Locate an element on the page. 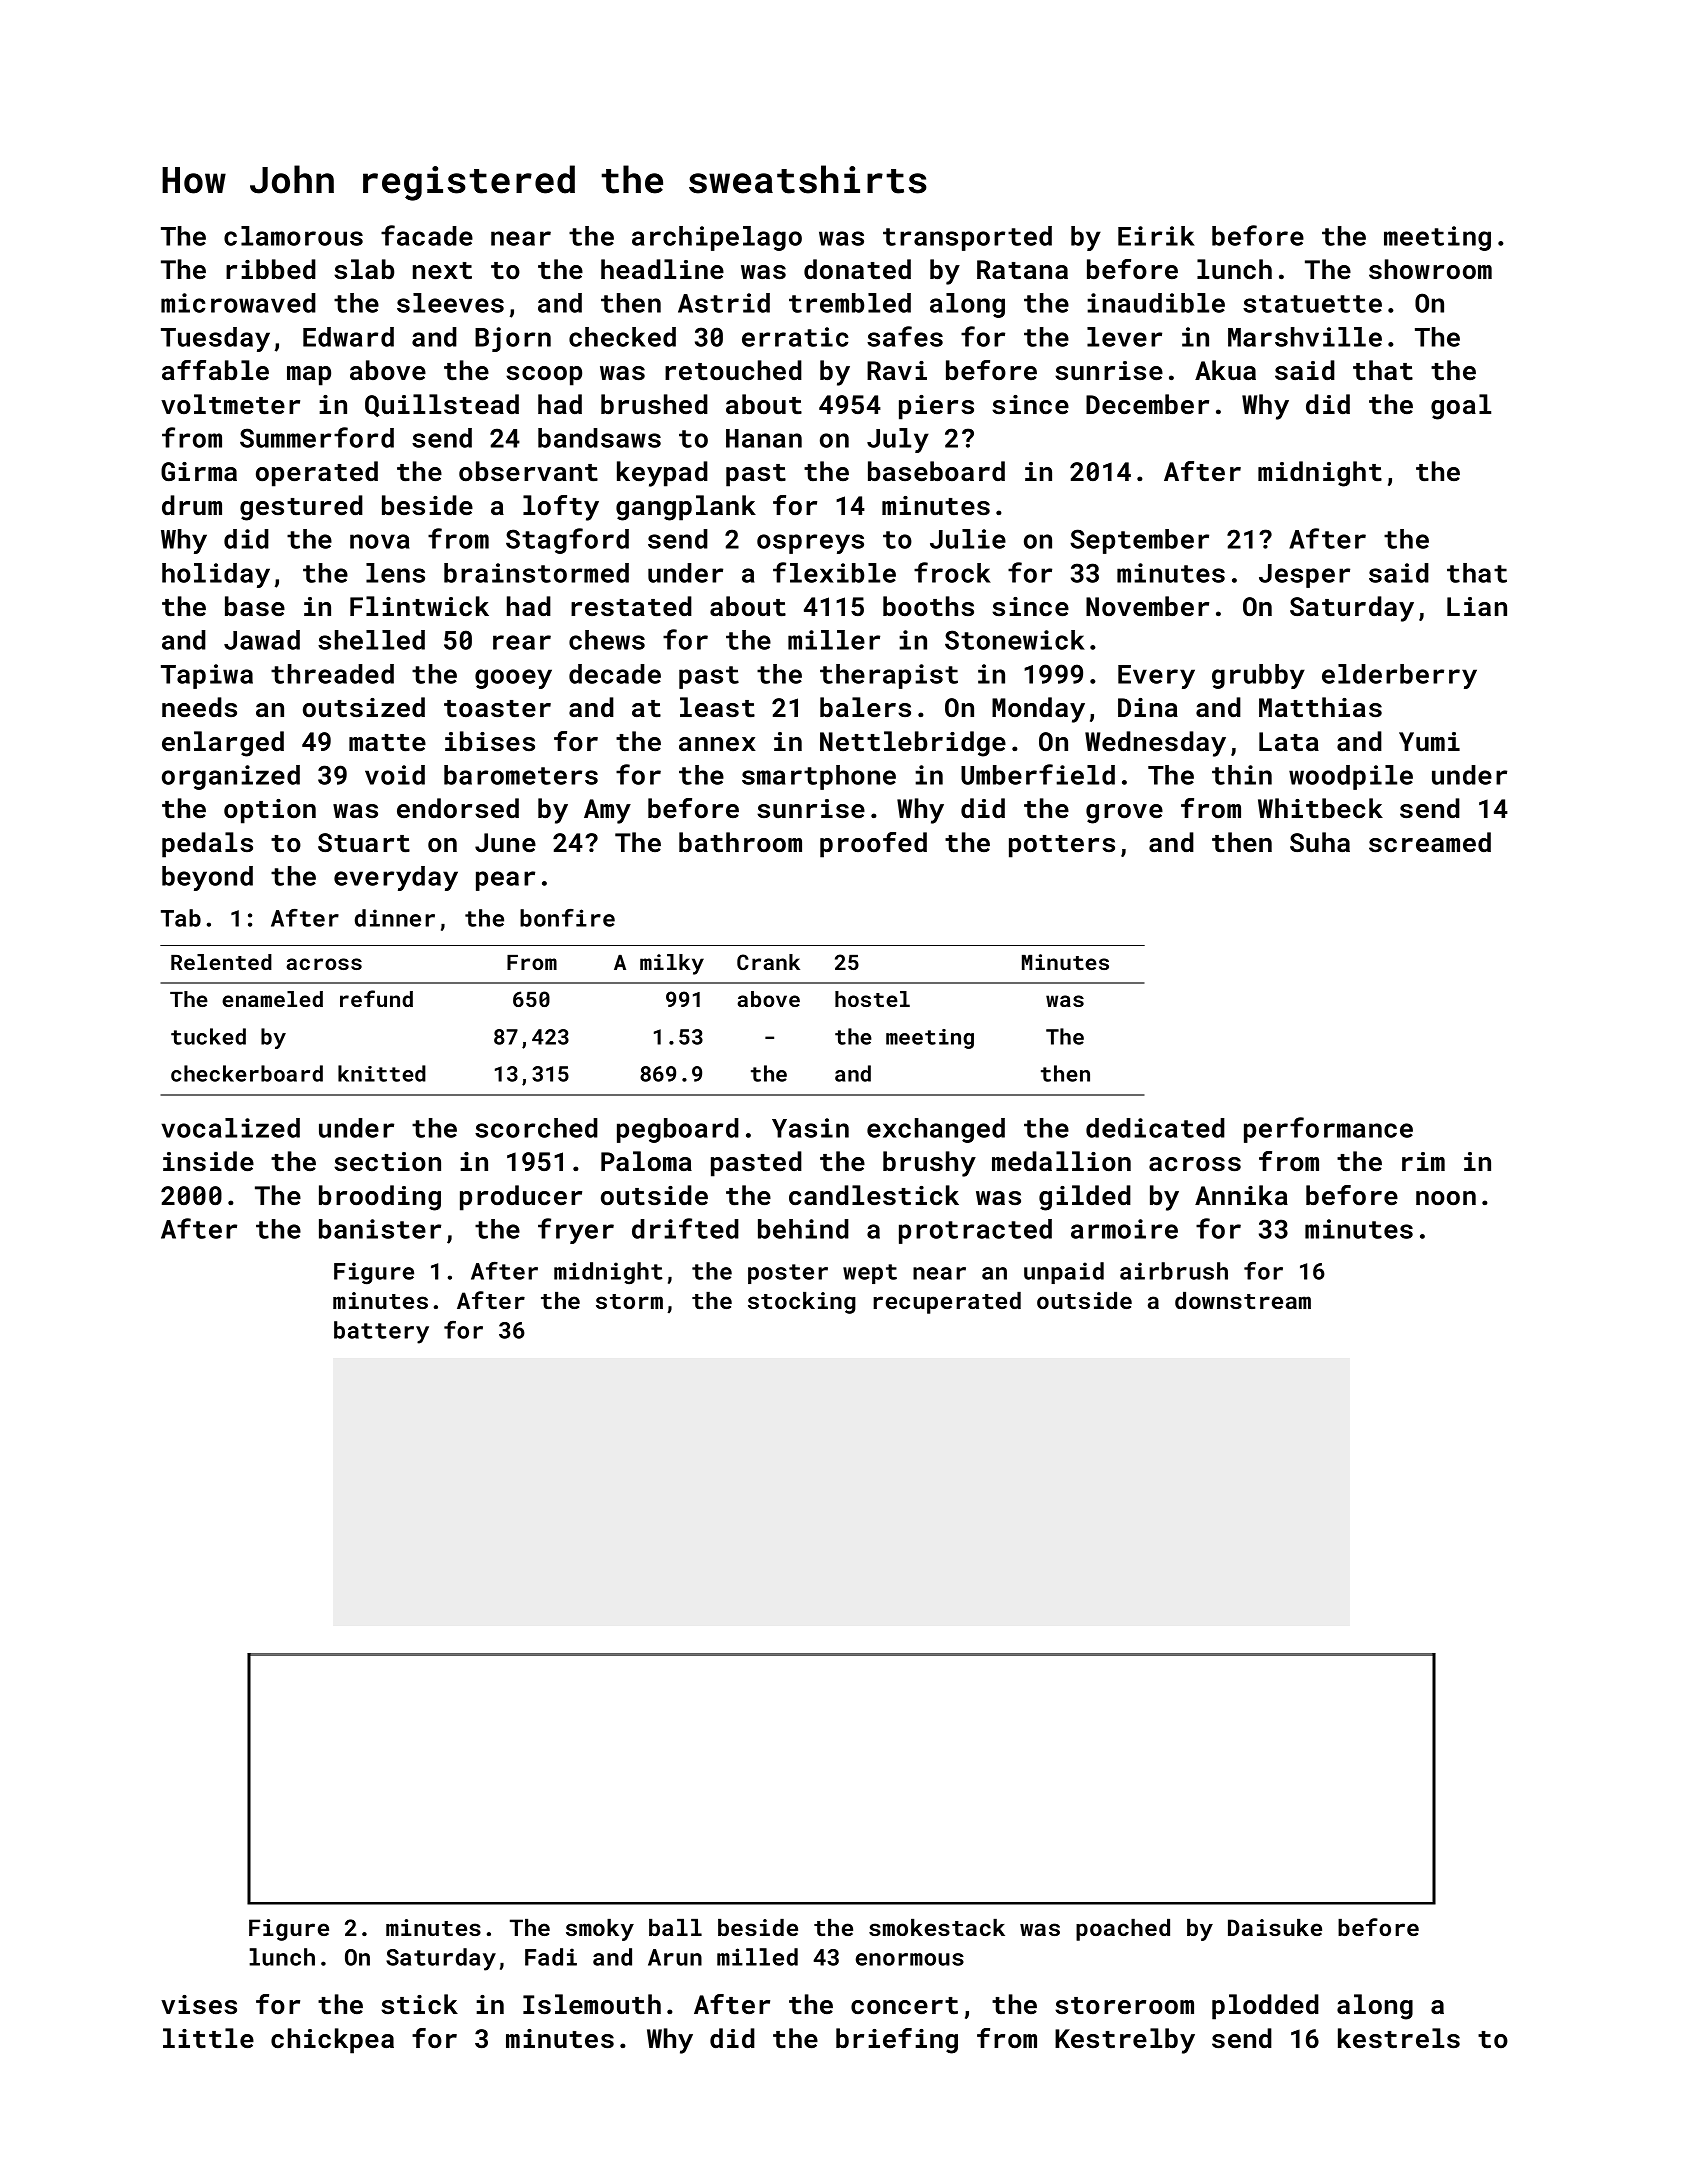 This page has height=2178, width=1683. Lian is located at coordinates (1477, 606).
